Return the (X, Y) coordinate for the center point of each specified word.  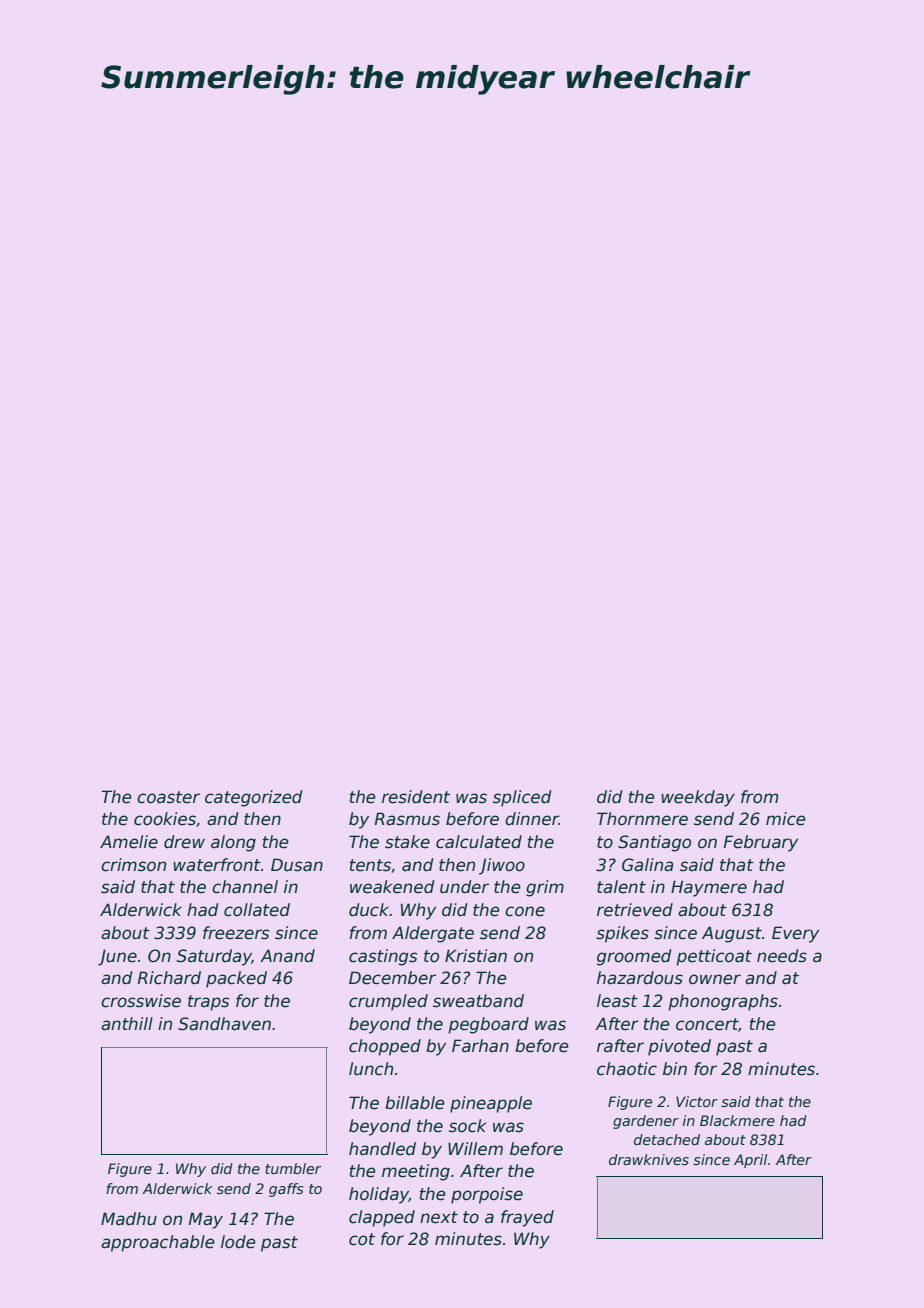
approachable (158, 1243)
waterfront (217, 865)
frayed (527, 1218)
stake (407, 842)
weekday (698, 798)
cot (362, 1239)
